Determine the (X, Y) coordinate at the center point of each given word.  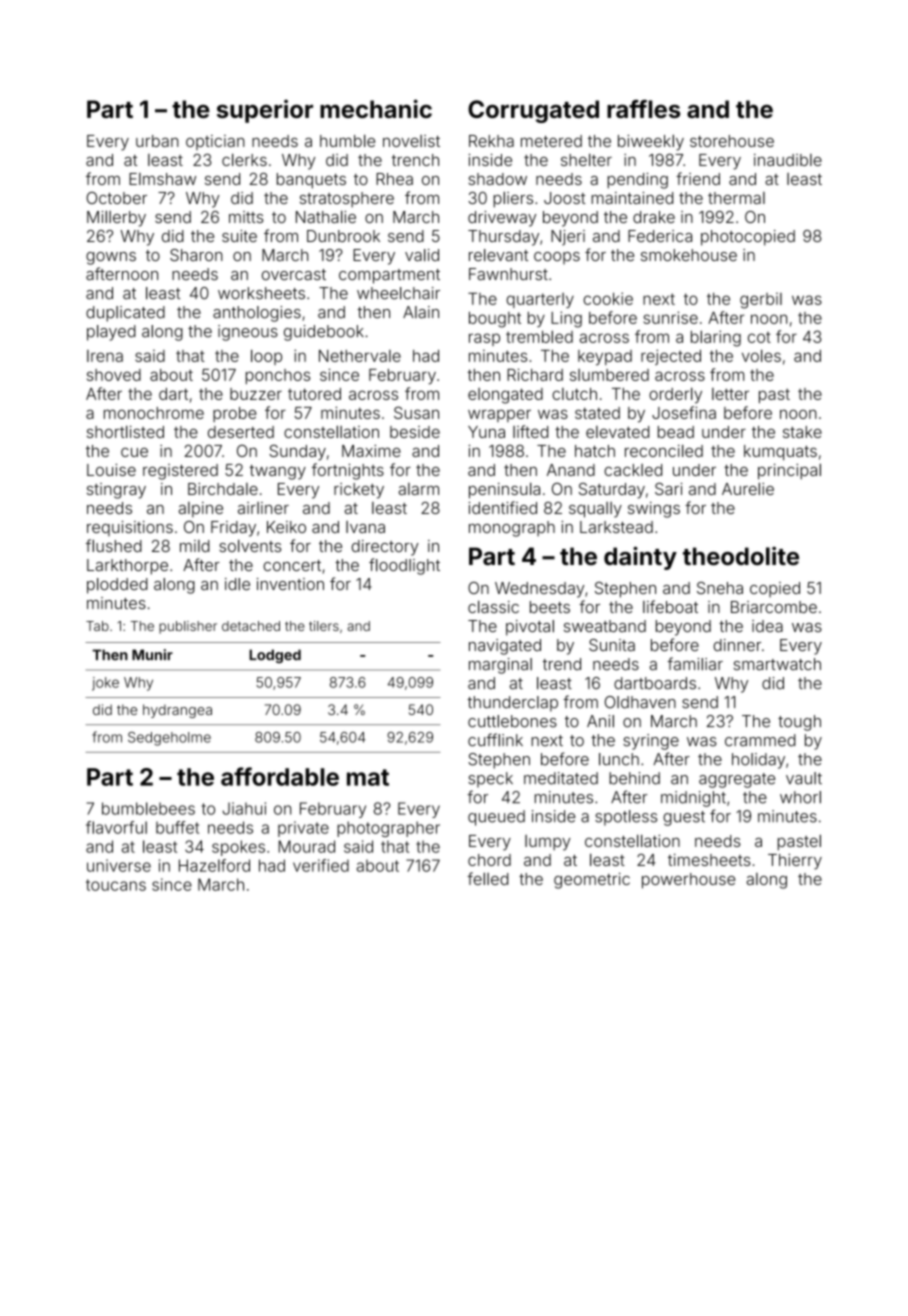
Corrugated (533, 111)
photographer (388, 829)
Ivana (365, 527)
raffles (643, 109)
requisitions (130, 528)
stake (802, 432)
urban (157, 141)
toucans (116, 885)
